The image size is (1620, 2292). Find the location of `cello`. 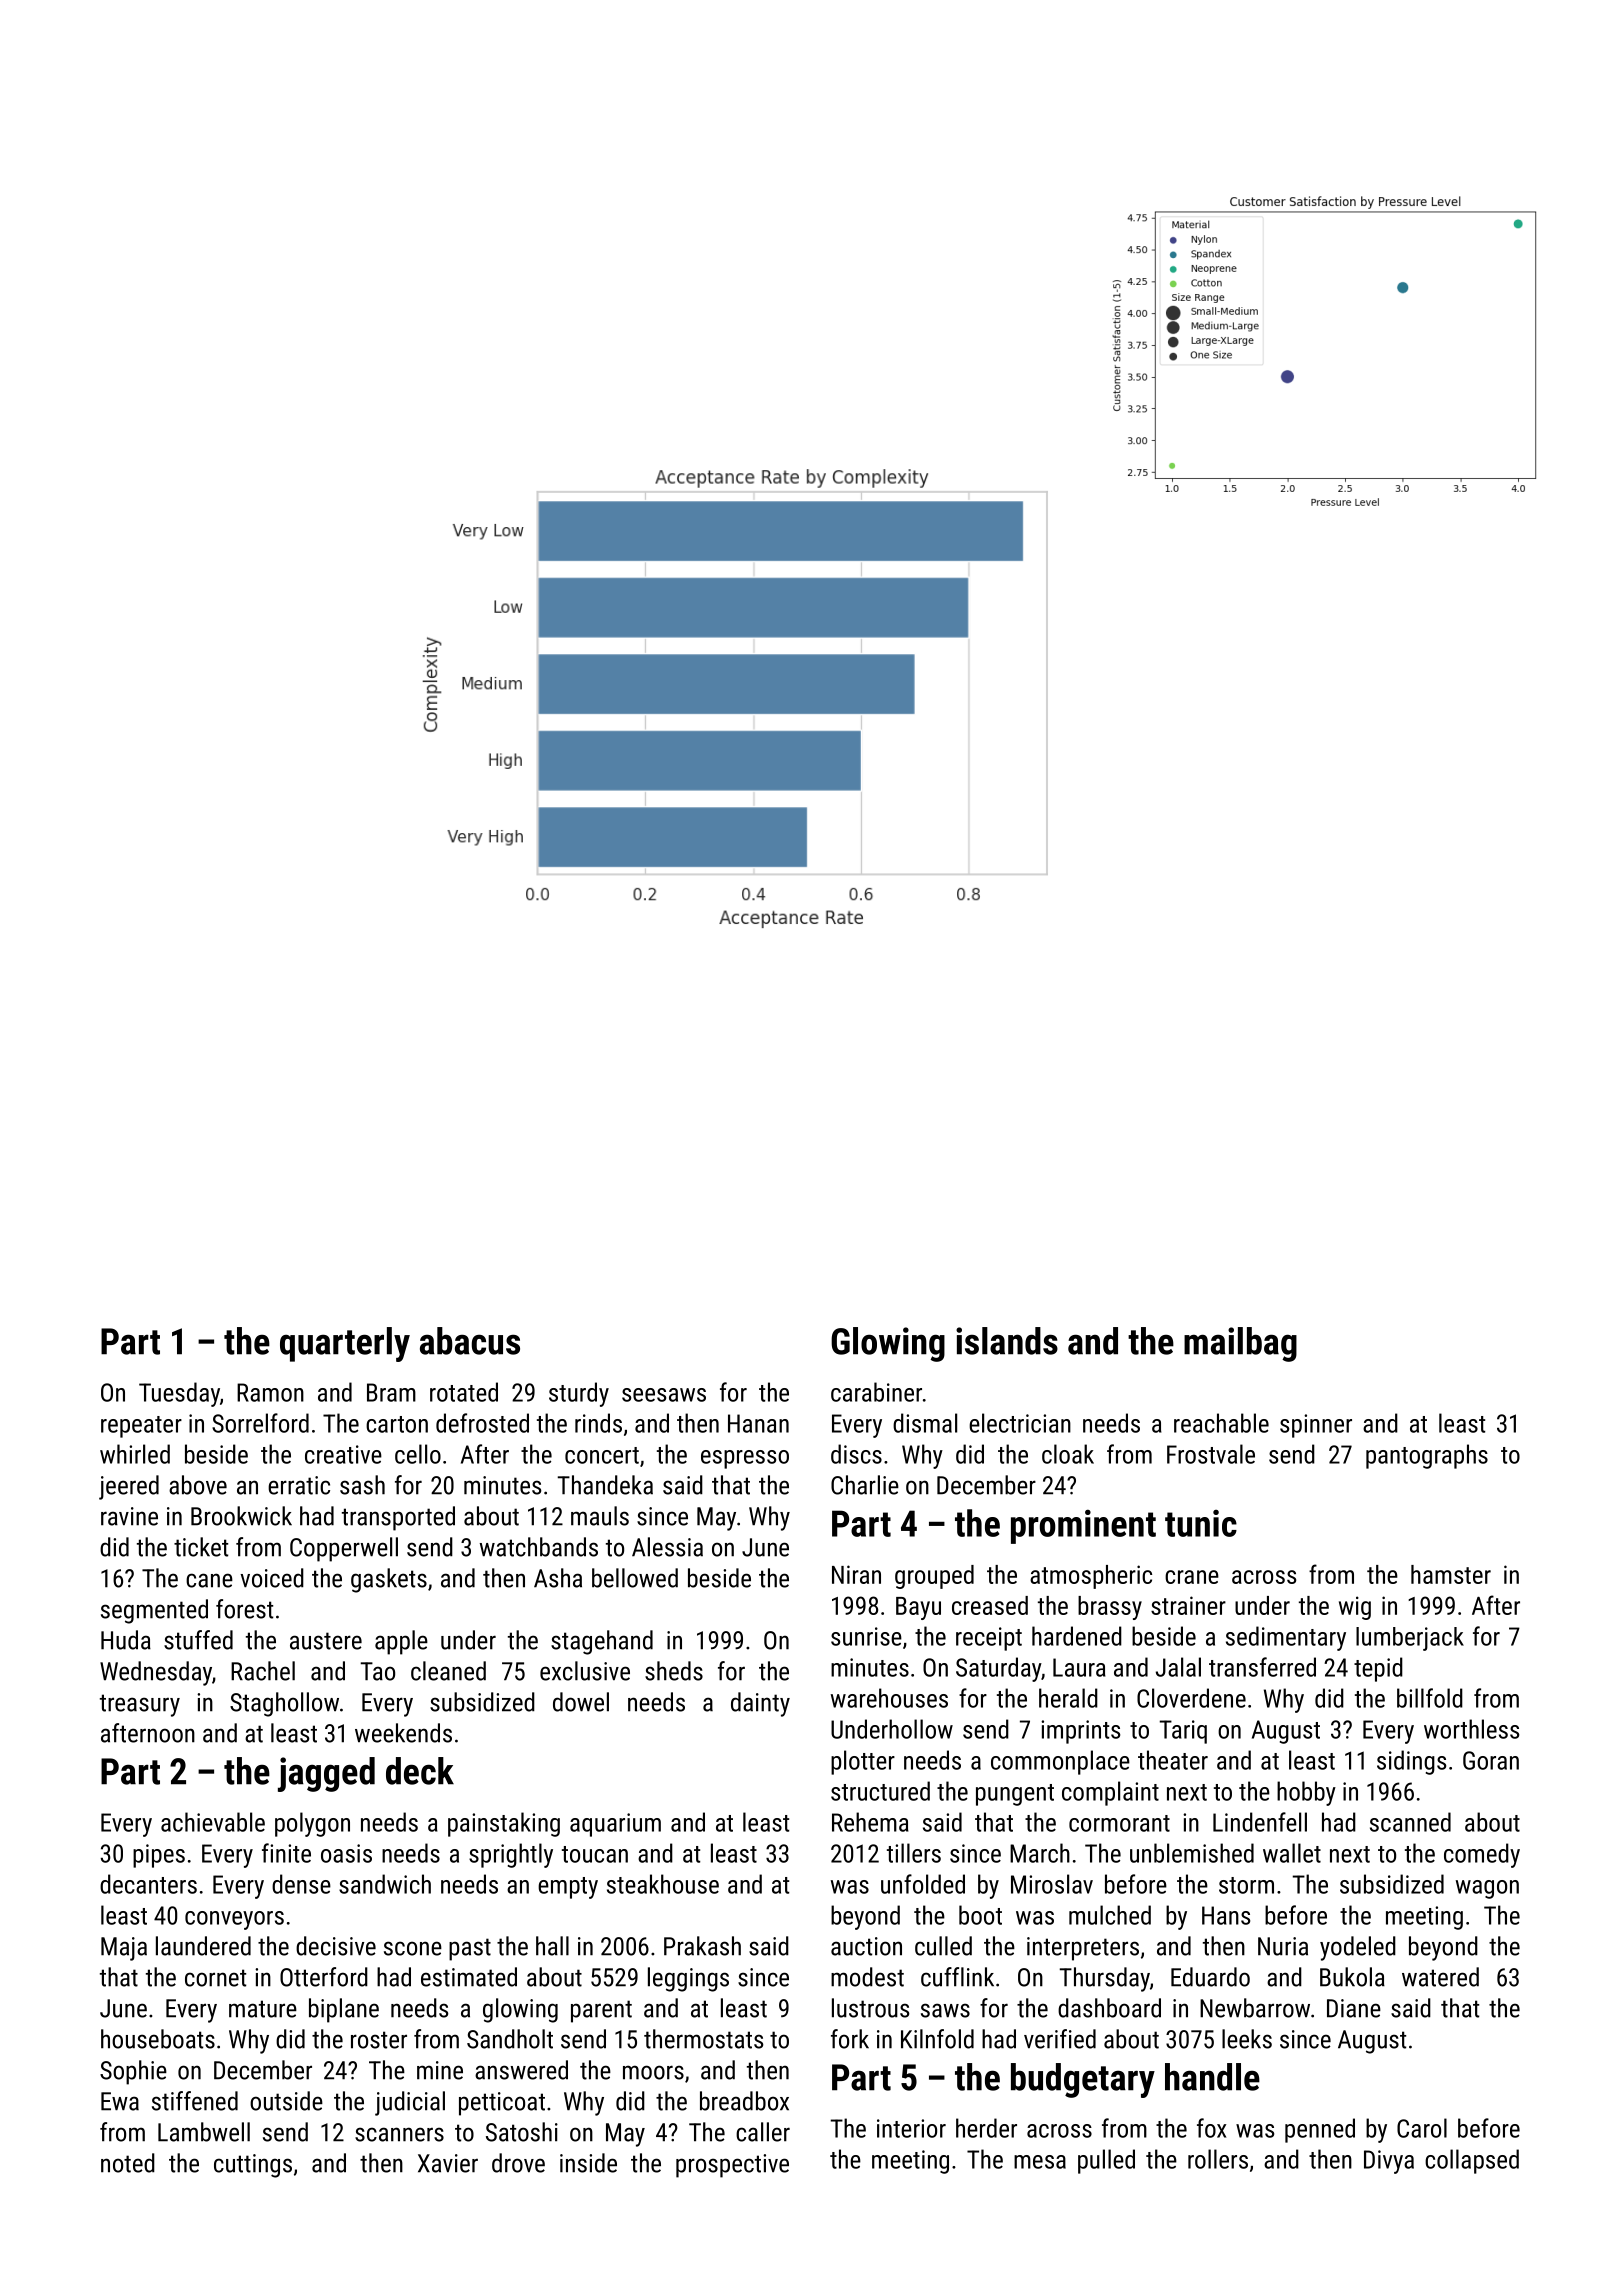

cello is located at coordinates (418, 1454).
